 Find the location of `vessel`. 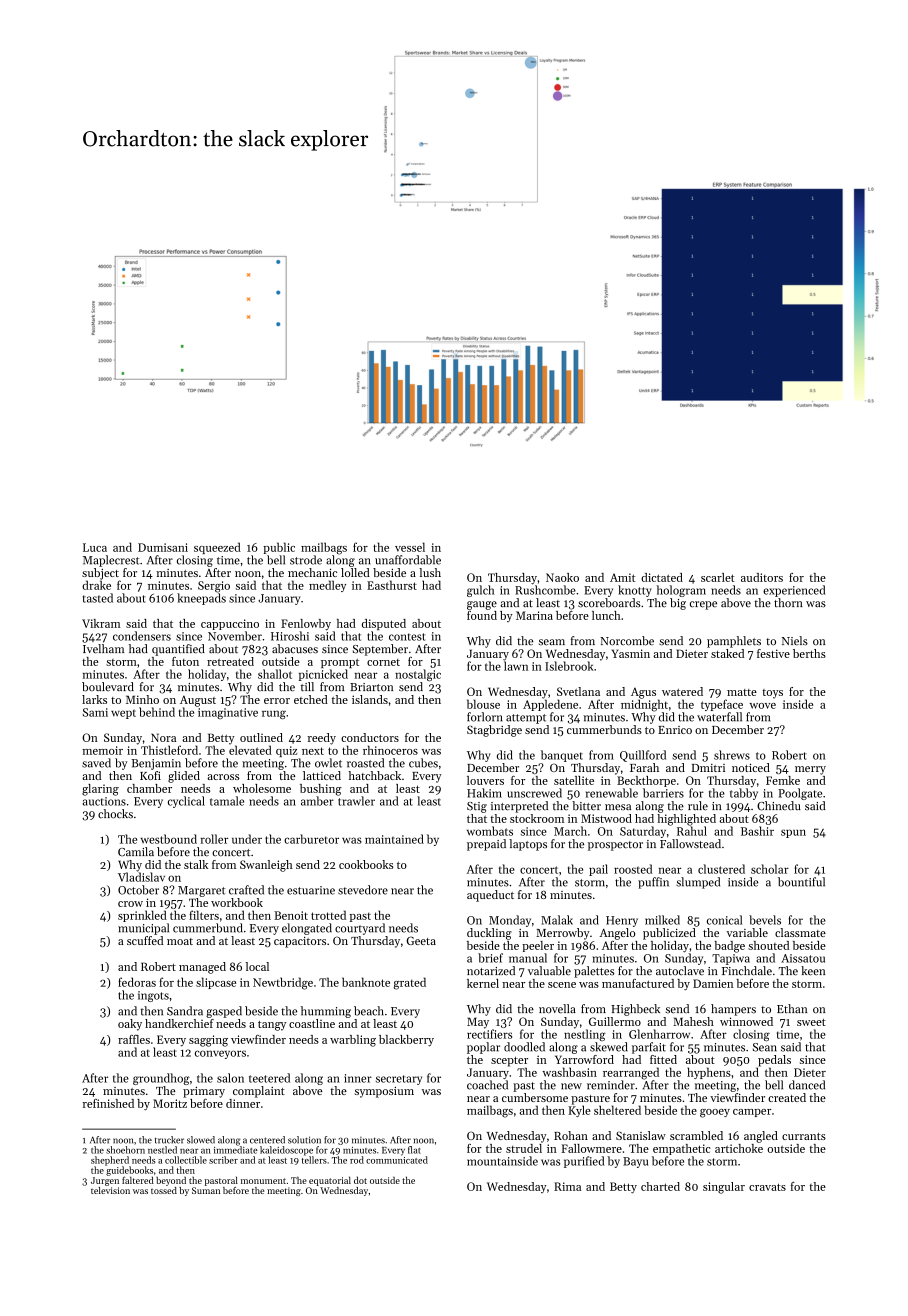

vessel is located at coordinates (410, 547).
